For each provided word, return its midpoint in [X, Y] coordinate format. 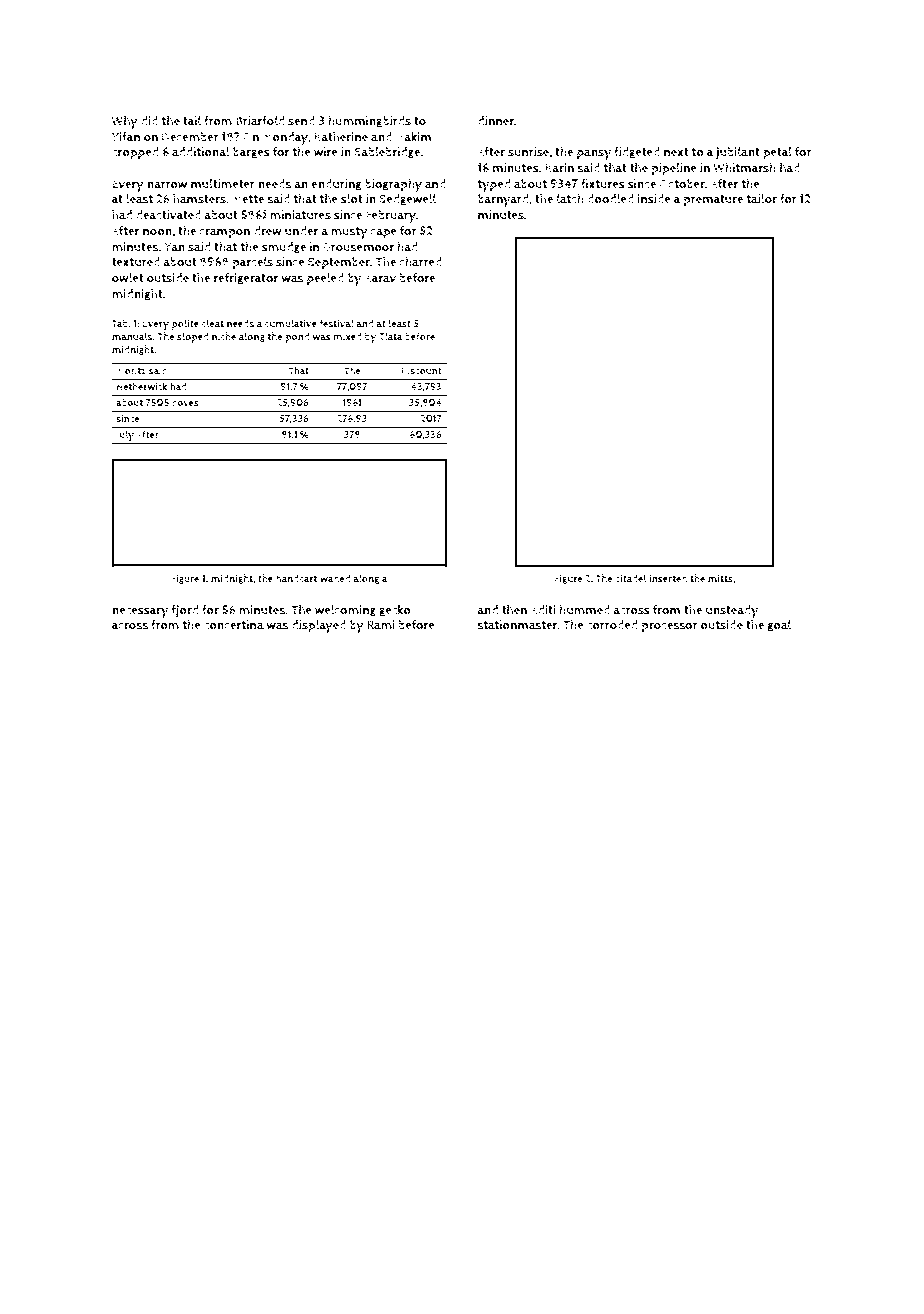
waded [335, 578]
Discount [421, 371]
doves [185, 403]
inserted [668, 578]
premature [713, 201]
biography [393, 185]
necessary [140, 612]
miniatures [300, 215]
